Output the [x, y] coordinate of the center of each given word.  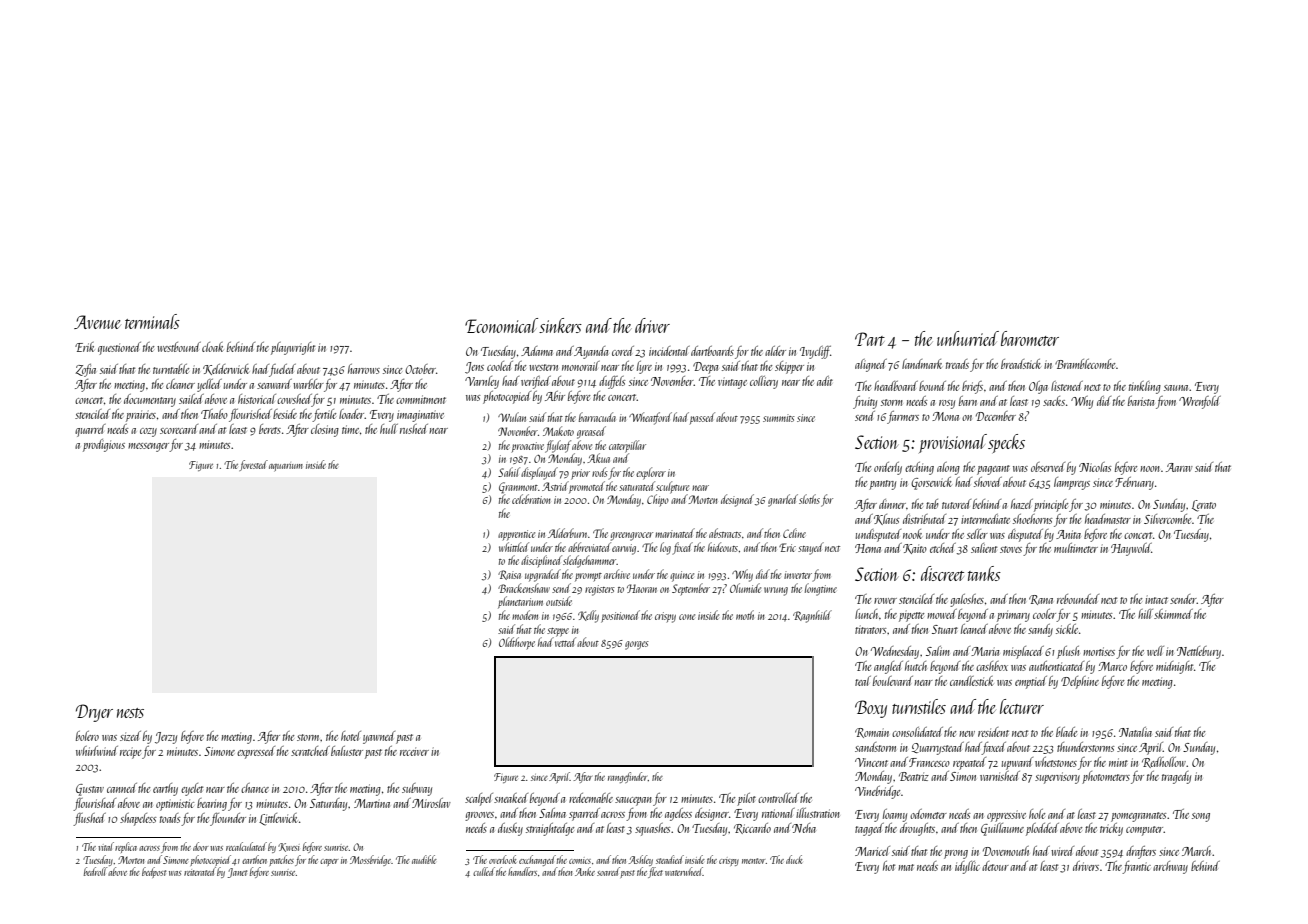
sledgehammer [590, 561]
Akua [598, 458]
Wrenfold [1200, 402]
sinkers [560, 325]
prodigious [104, 445]
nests [130, 713]
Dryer [94, 713]
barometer [1030, 338]
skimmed [1173, 614]
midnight [1174, 667]
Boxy [871, 709]
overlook [502, 859]
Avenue [97, 322]
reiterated [200, 871]
